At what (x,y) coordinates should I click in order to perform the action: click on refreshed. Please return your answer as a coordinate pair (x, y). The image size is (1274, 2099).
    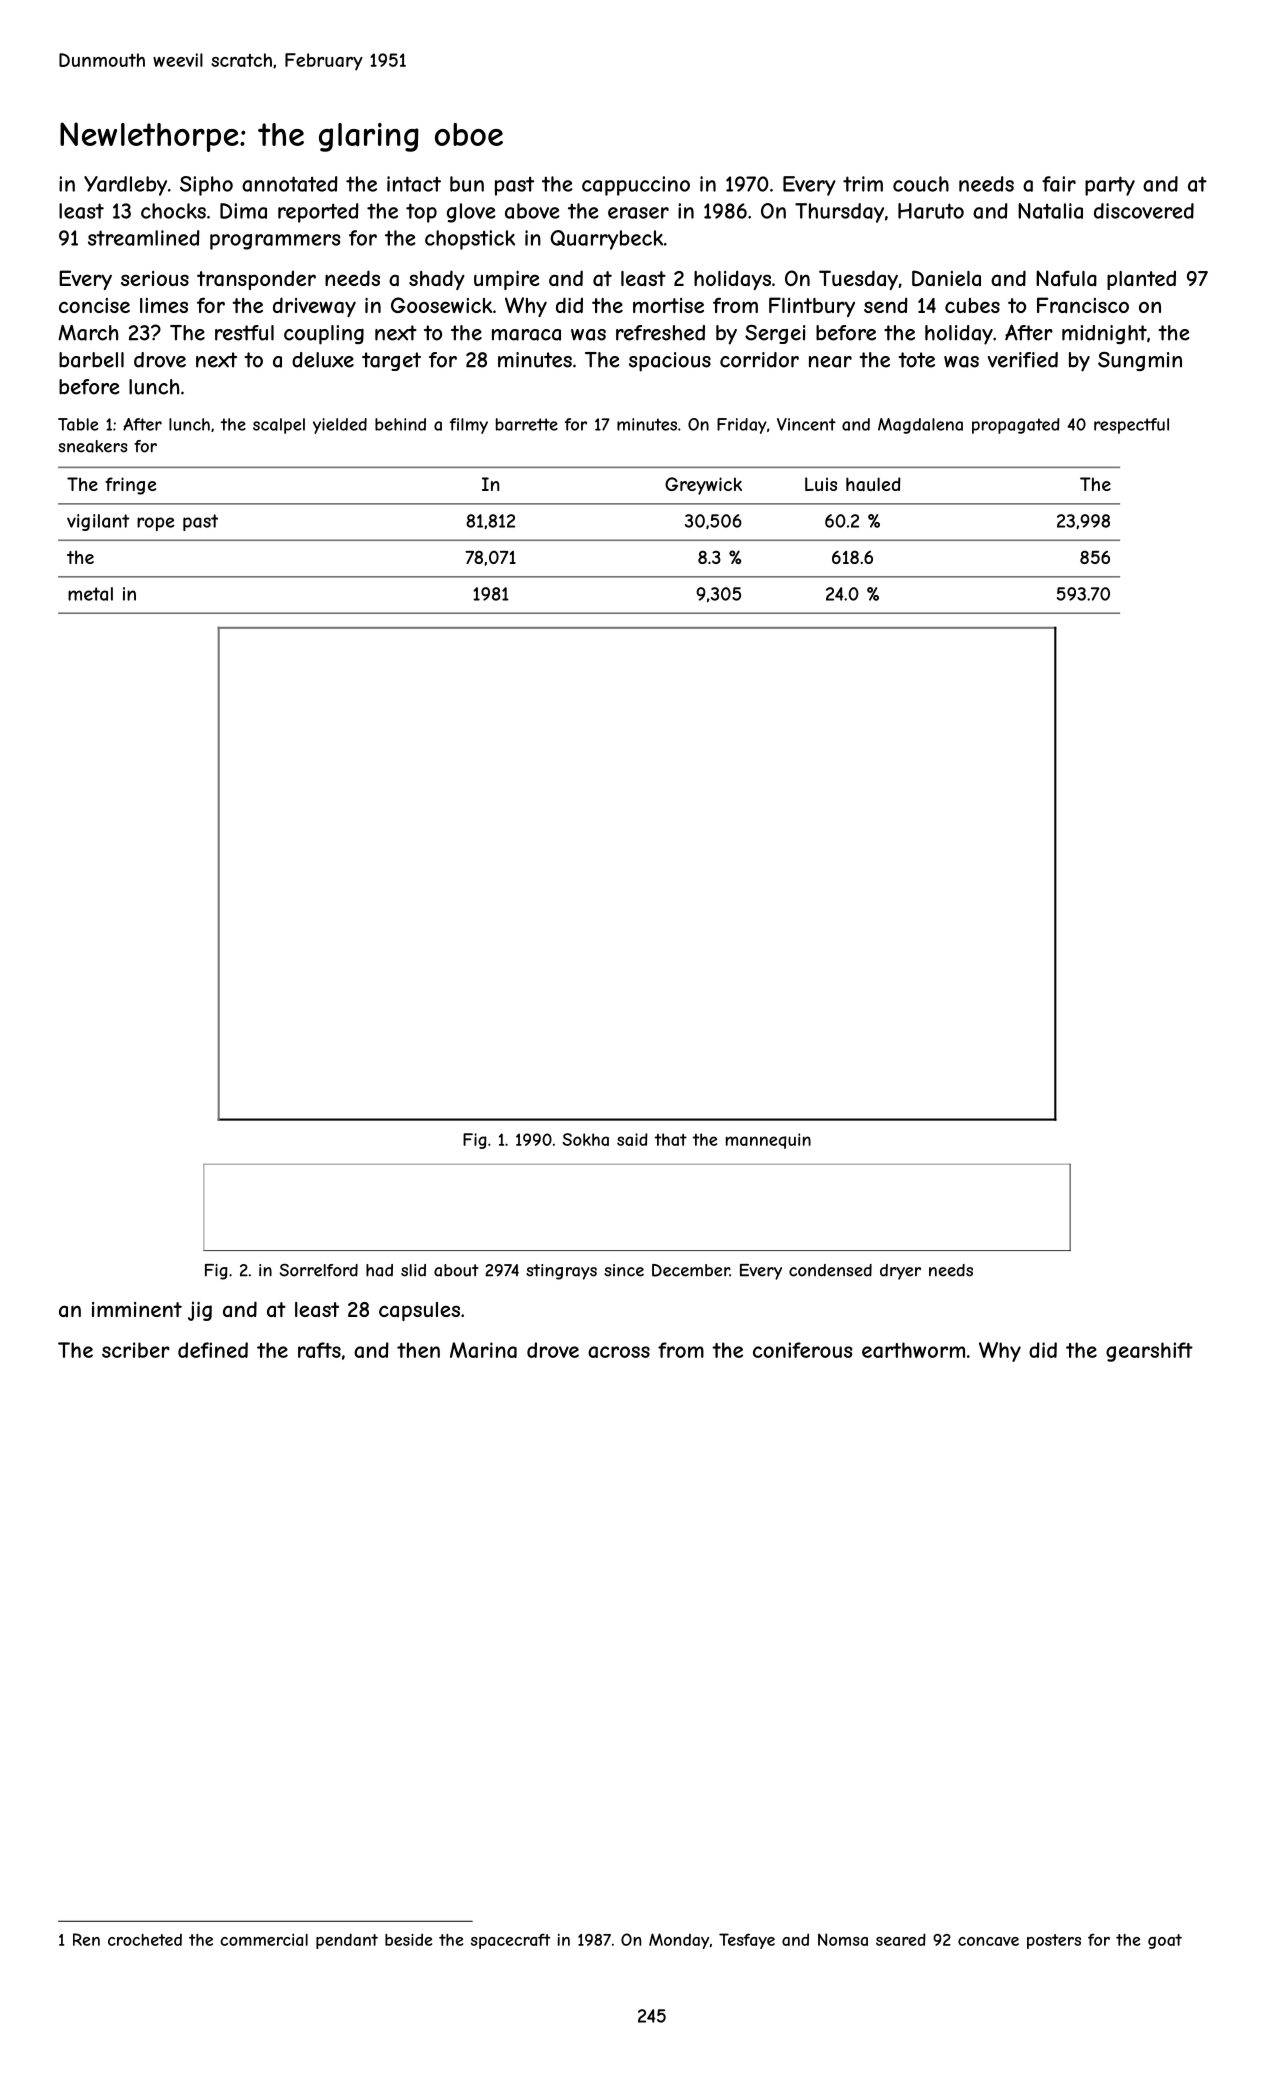
    Looking at the image, I should click on (660, 333).
